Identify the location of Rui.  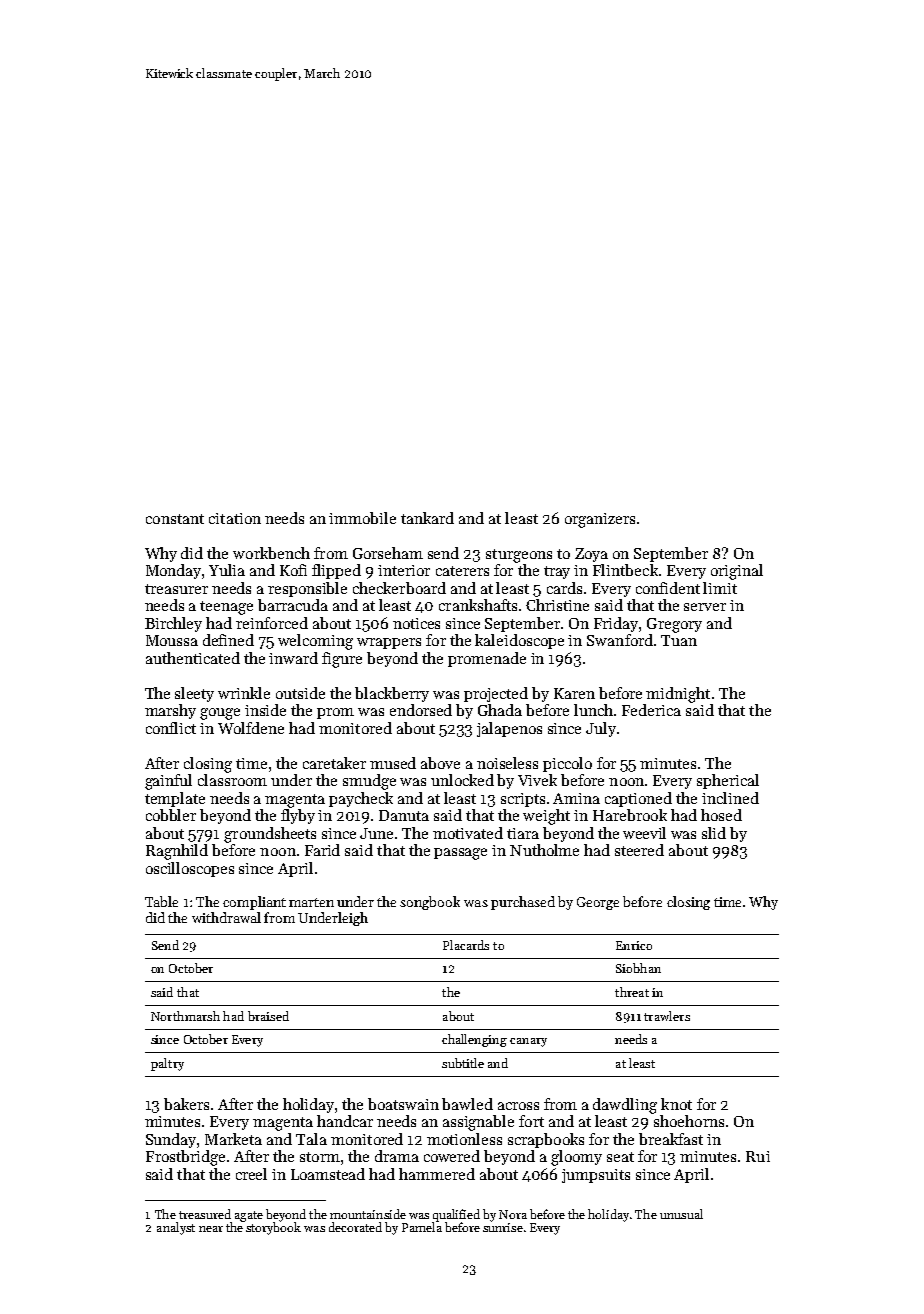
(758, 1156).
